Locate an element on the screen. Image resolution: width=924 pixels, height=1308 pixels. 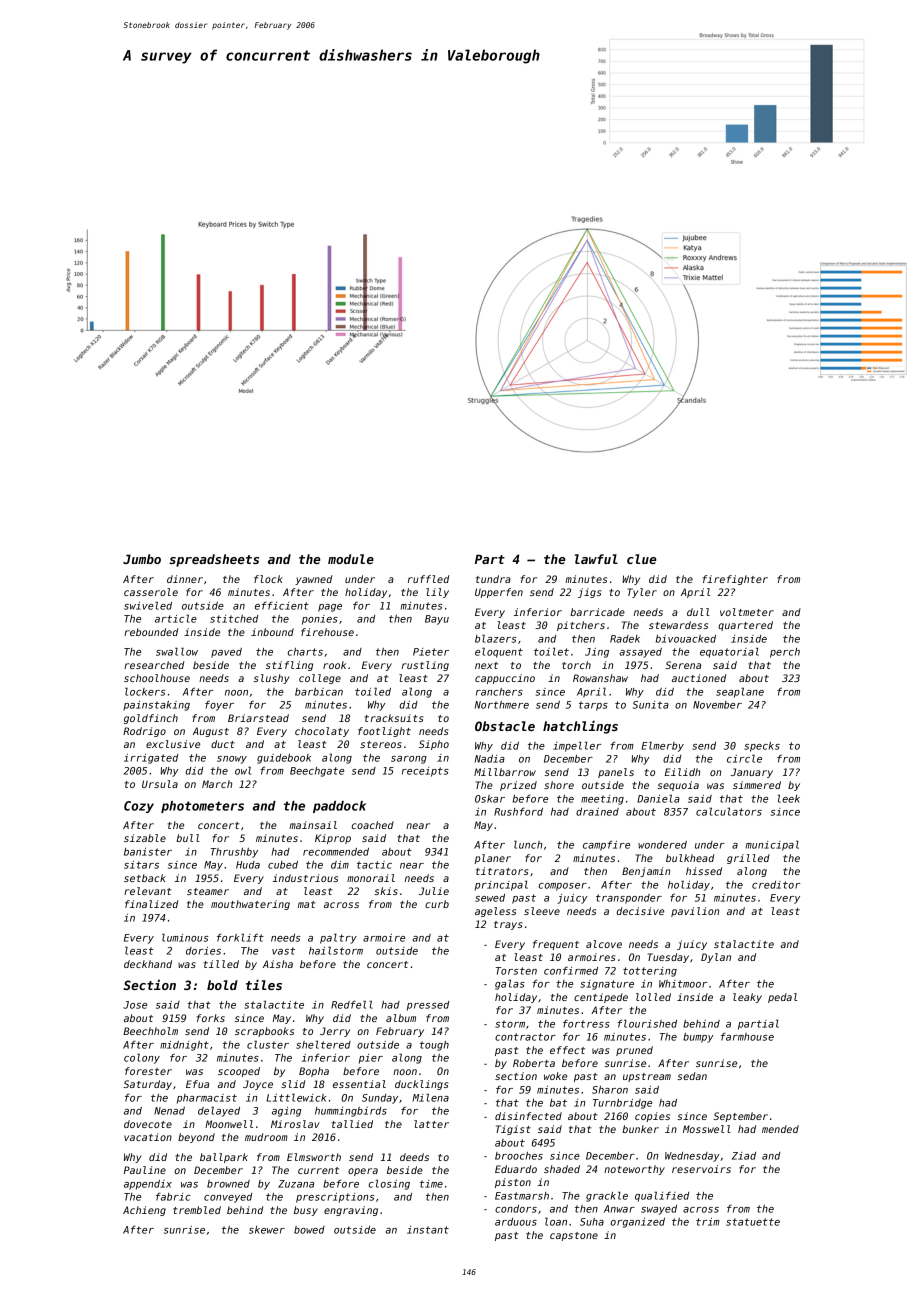
slushy is located at coordinates (272, 679).
